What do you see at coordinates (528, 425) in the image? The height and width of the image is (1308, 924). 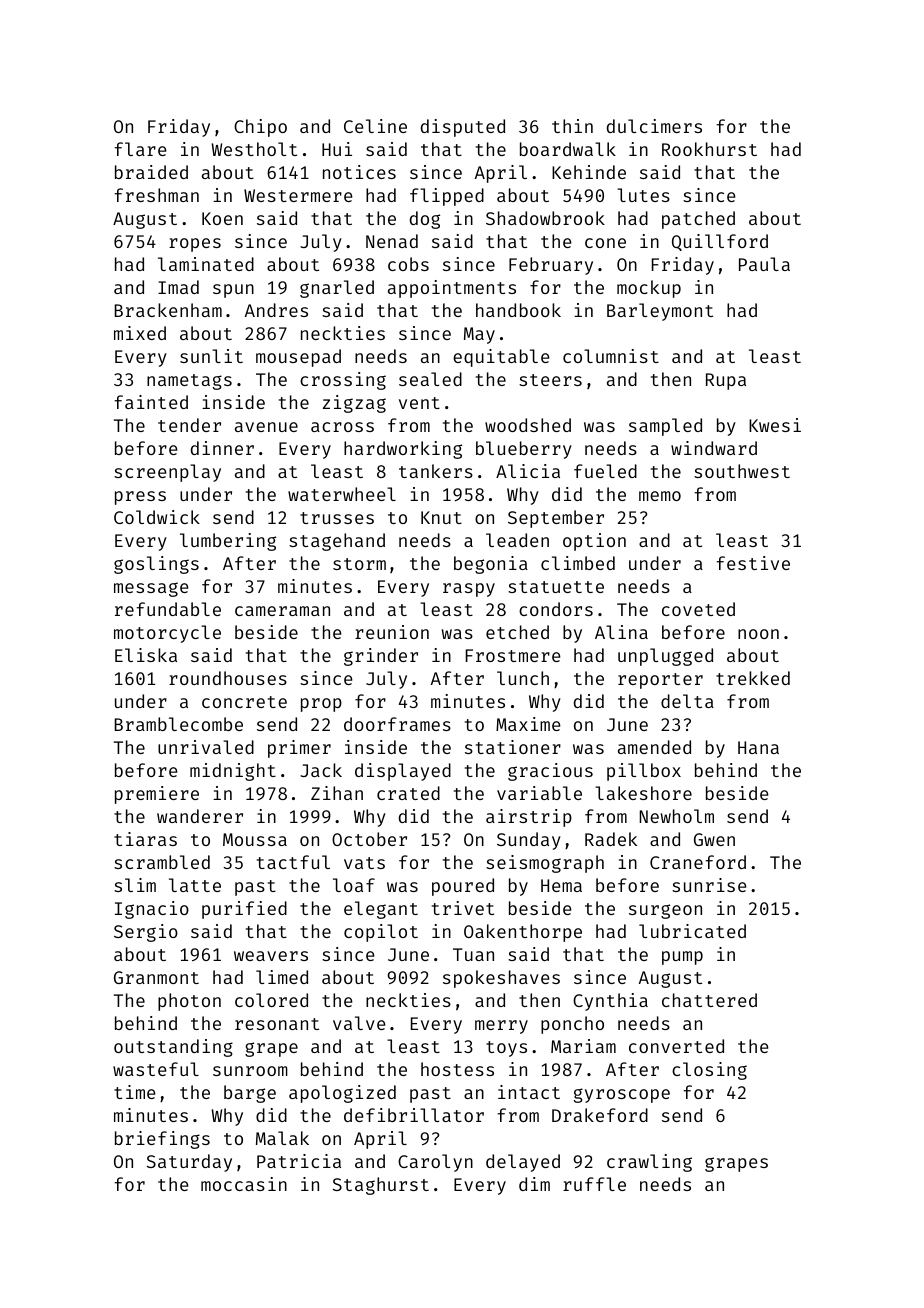 I see `woodshed` at bounding box center [528, 425].
